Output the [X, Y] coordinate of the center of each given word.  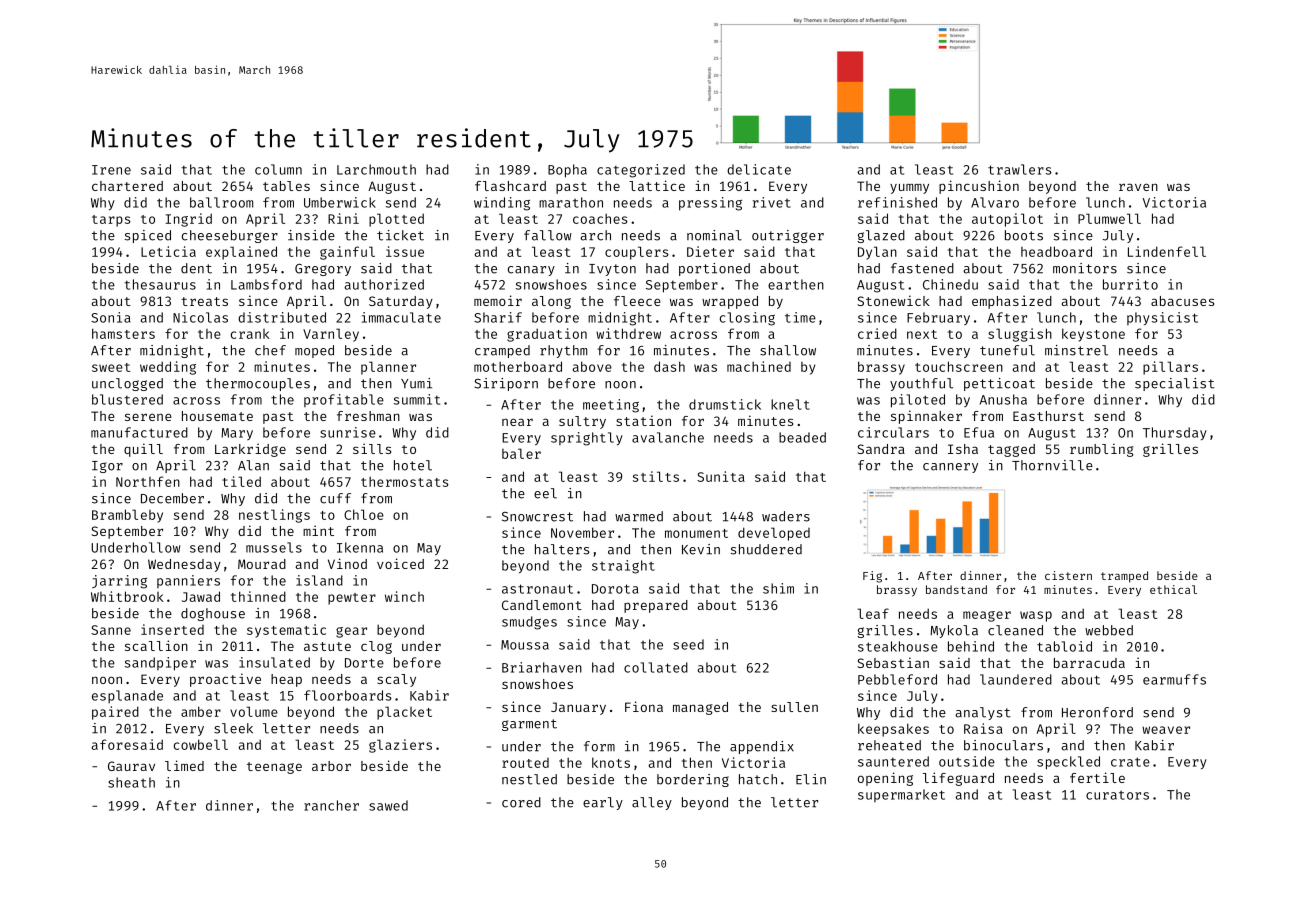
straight [623, 567]
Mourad [262, 564]
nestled [529, 779]
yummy [909, 189]
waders [786, 516]
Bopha [567, 171]
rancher [331, 805]
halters [562, 549]
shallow [788, 350]
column [278, 169]
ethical [1173, 589]
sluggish [1020, 335]
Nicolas [200, 317]
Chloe [364, 514]
